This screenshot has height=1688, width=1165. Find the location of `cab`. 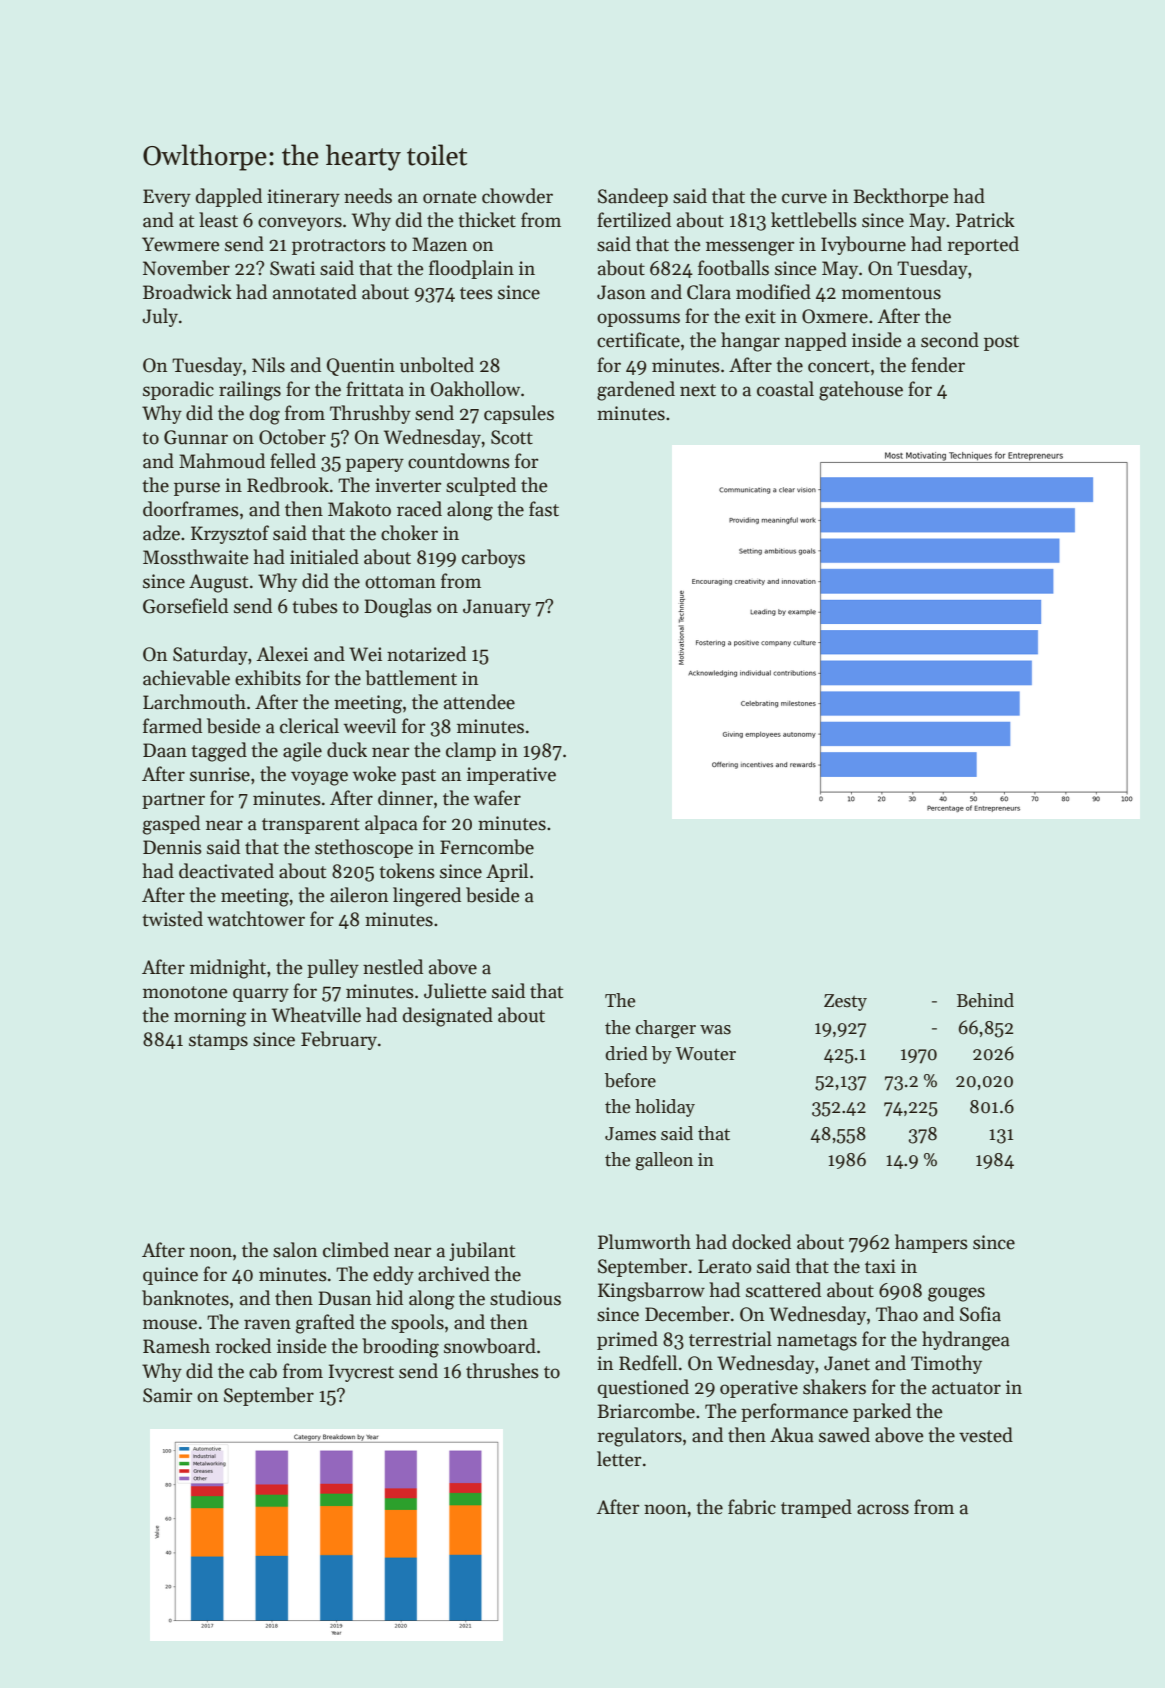

cab is located at coordinates (263, 1371).
